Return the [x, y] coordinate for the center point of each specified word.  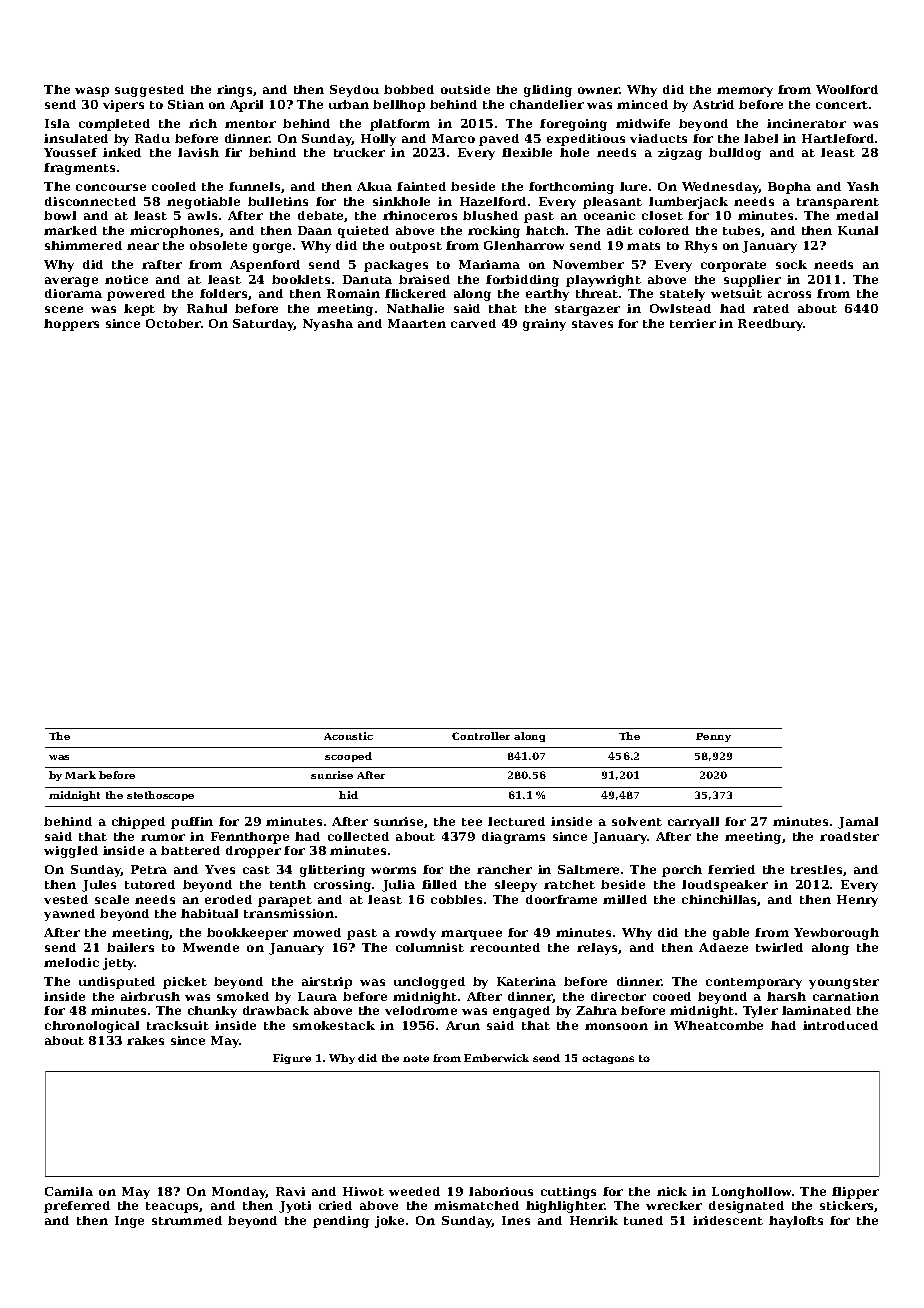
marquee [471, 935]
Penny [713, 737]
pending [341, 1222]
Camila [69, 1191]
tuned [643, 1220]
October [173, 323]
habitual [209, 913]
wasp [92, 92]
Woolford [847, 89]
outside [465, 89]
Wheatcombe [718, 1025]
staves [592, 324]
